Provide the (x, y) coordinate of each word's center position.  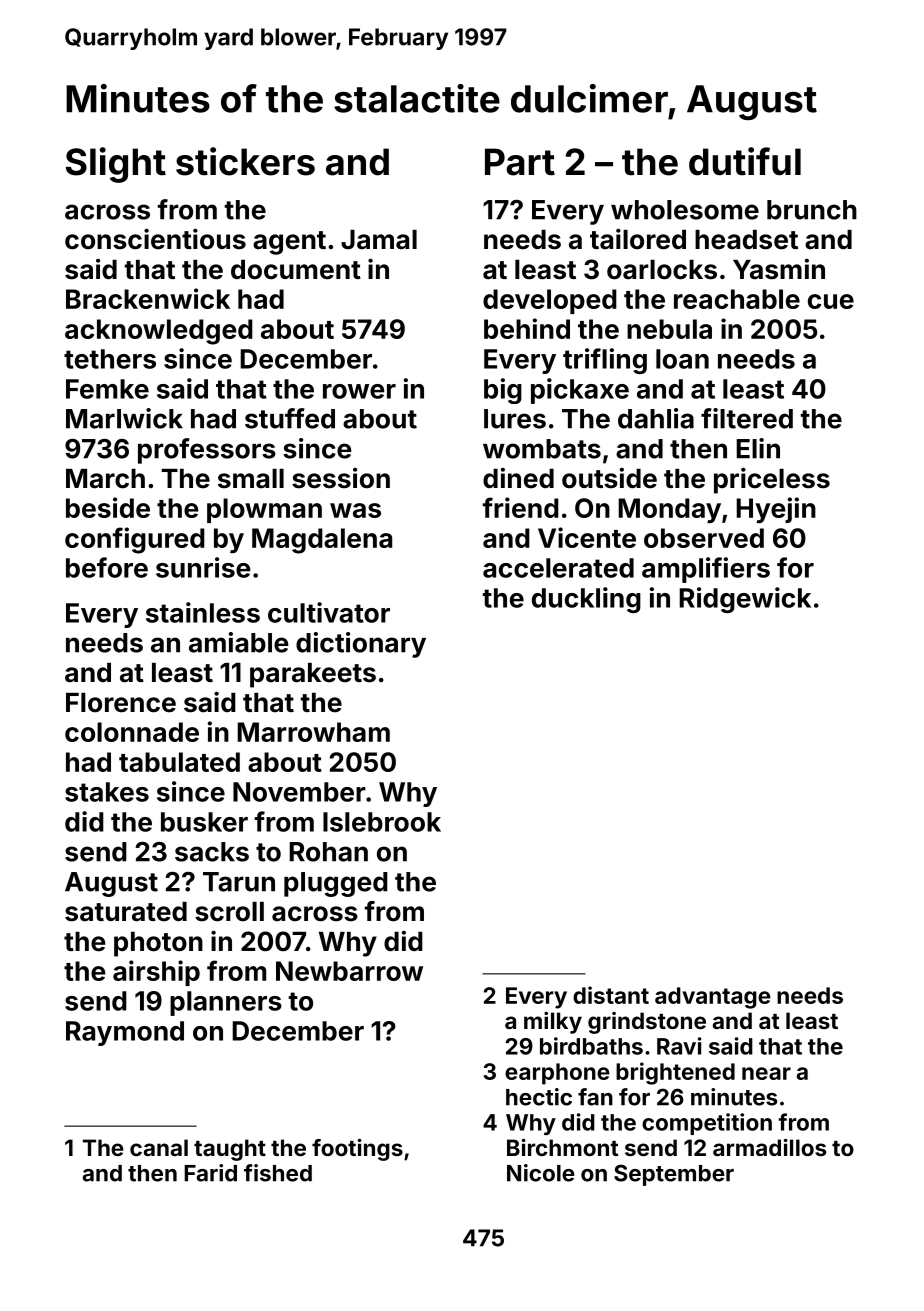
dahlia (656, 418)
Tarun (239, 882)
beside (108, 507)
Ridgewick (745, 600)
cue (831, 301)
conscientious (155, 239)
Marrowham (313, 732)
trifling (605, 361)
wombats (542, 449)
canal (159, 1147)
